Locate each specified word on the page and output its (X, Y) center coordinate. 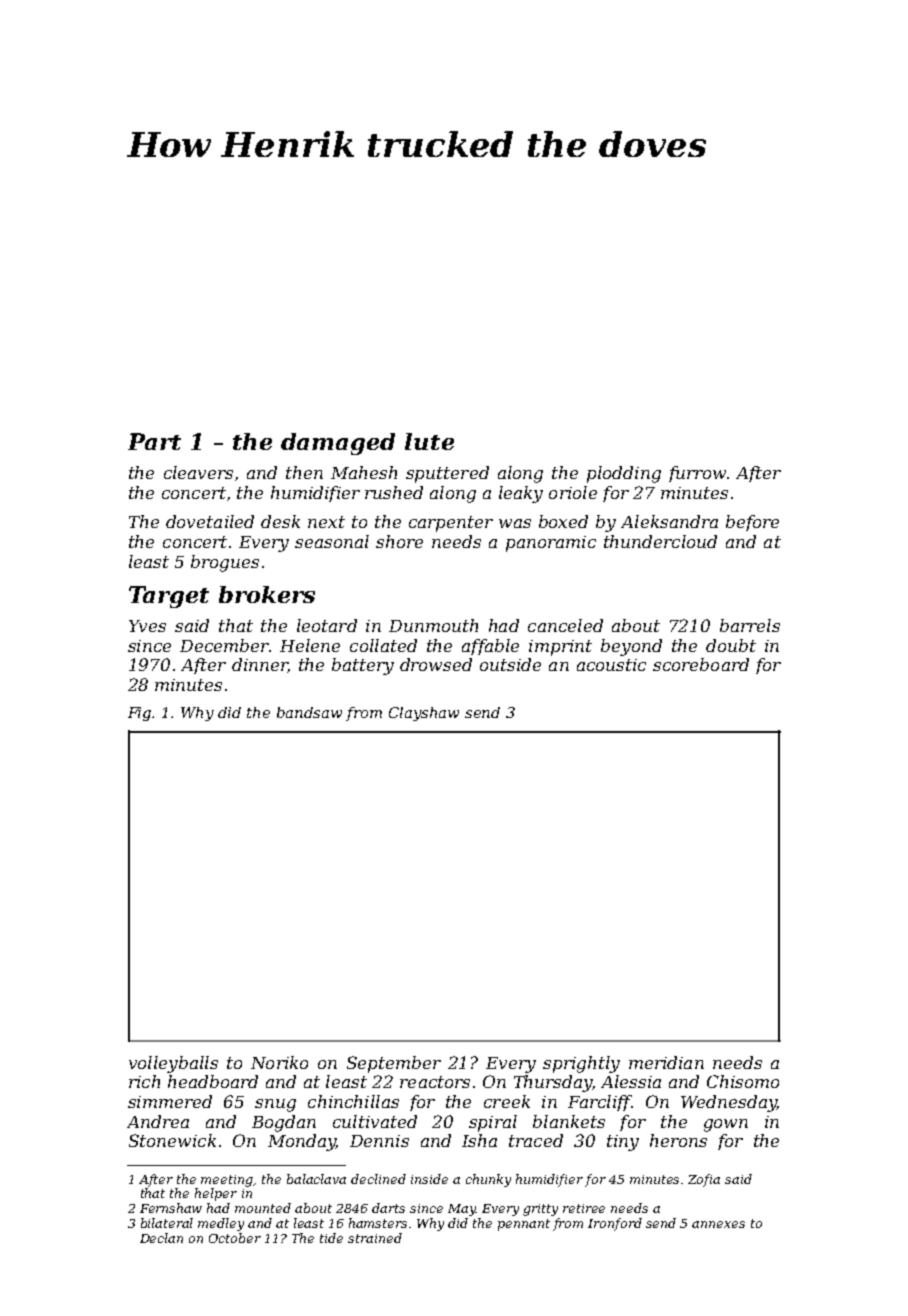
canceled (565, 625)
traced (536, 1140)
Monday (302, 1142)
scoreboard (701, 664)
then (304, 472)
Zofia (704, 1180)
